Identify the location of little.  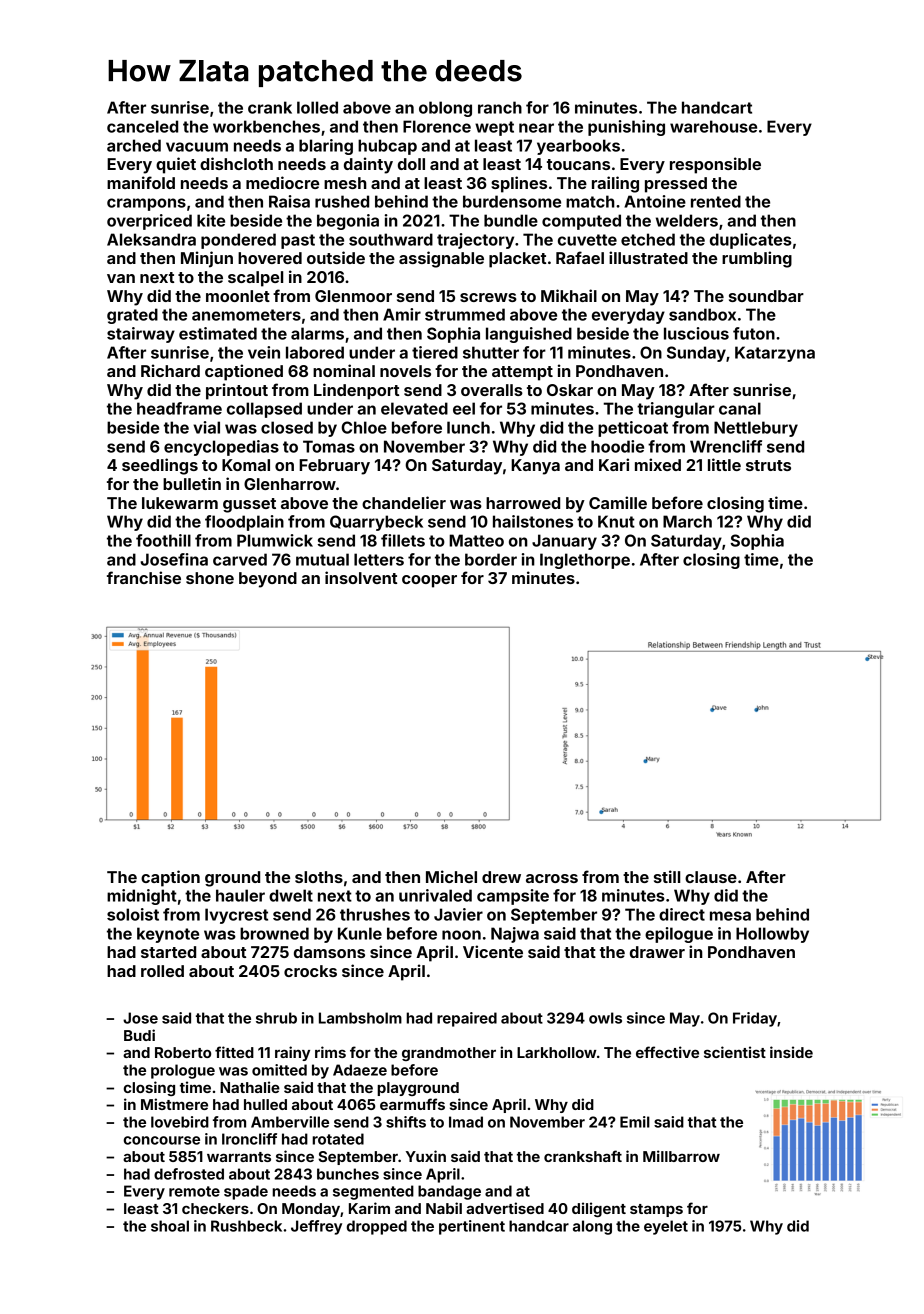
(724, 464).
